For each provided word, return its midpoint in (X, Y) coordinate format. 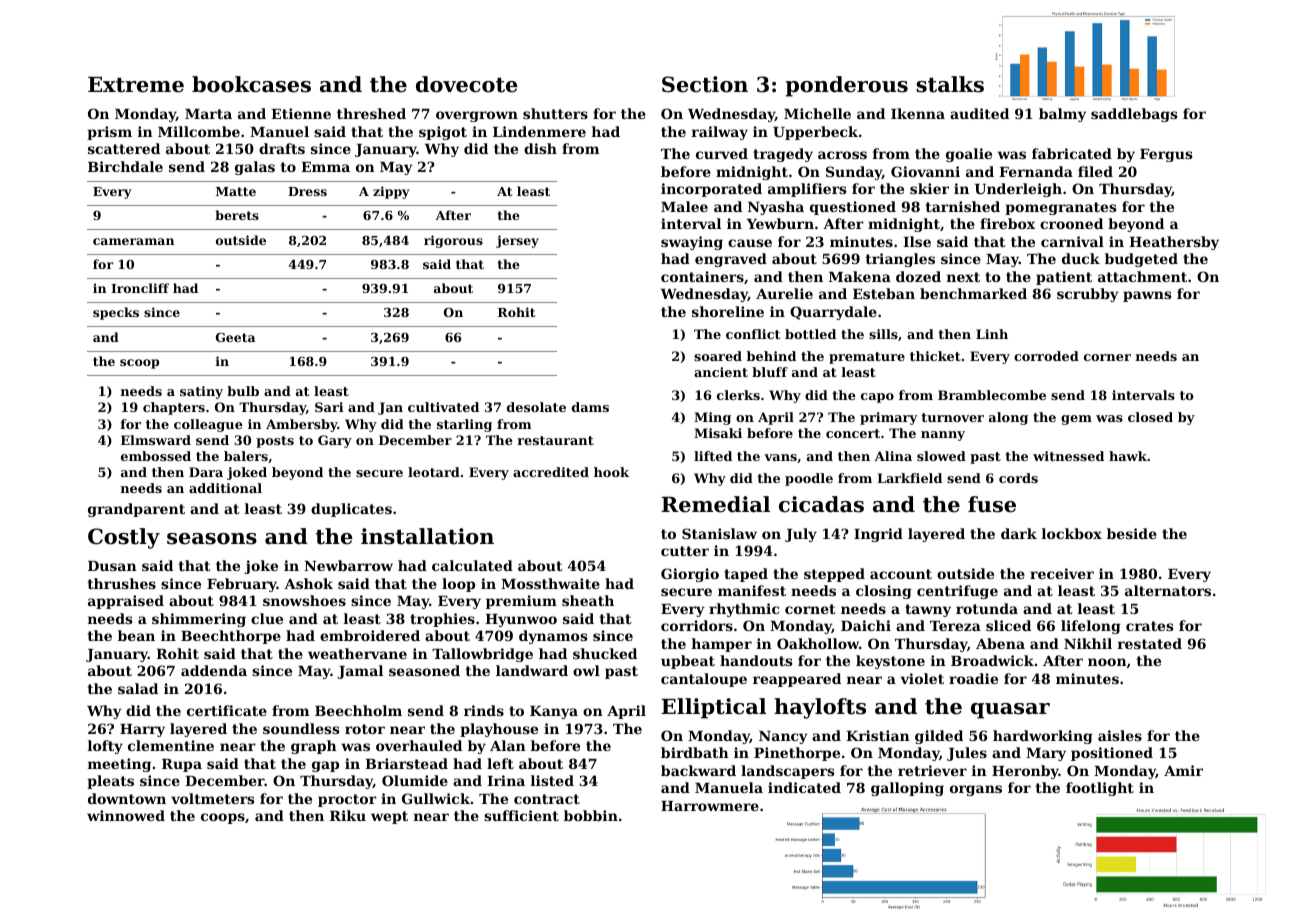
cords (1018, 478)
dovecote (467, 84)
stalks (950, 84)
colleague (208, 425)
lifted (713, 456)
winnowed (126, 815)
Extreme (136, 85)
